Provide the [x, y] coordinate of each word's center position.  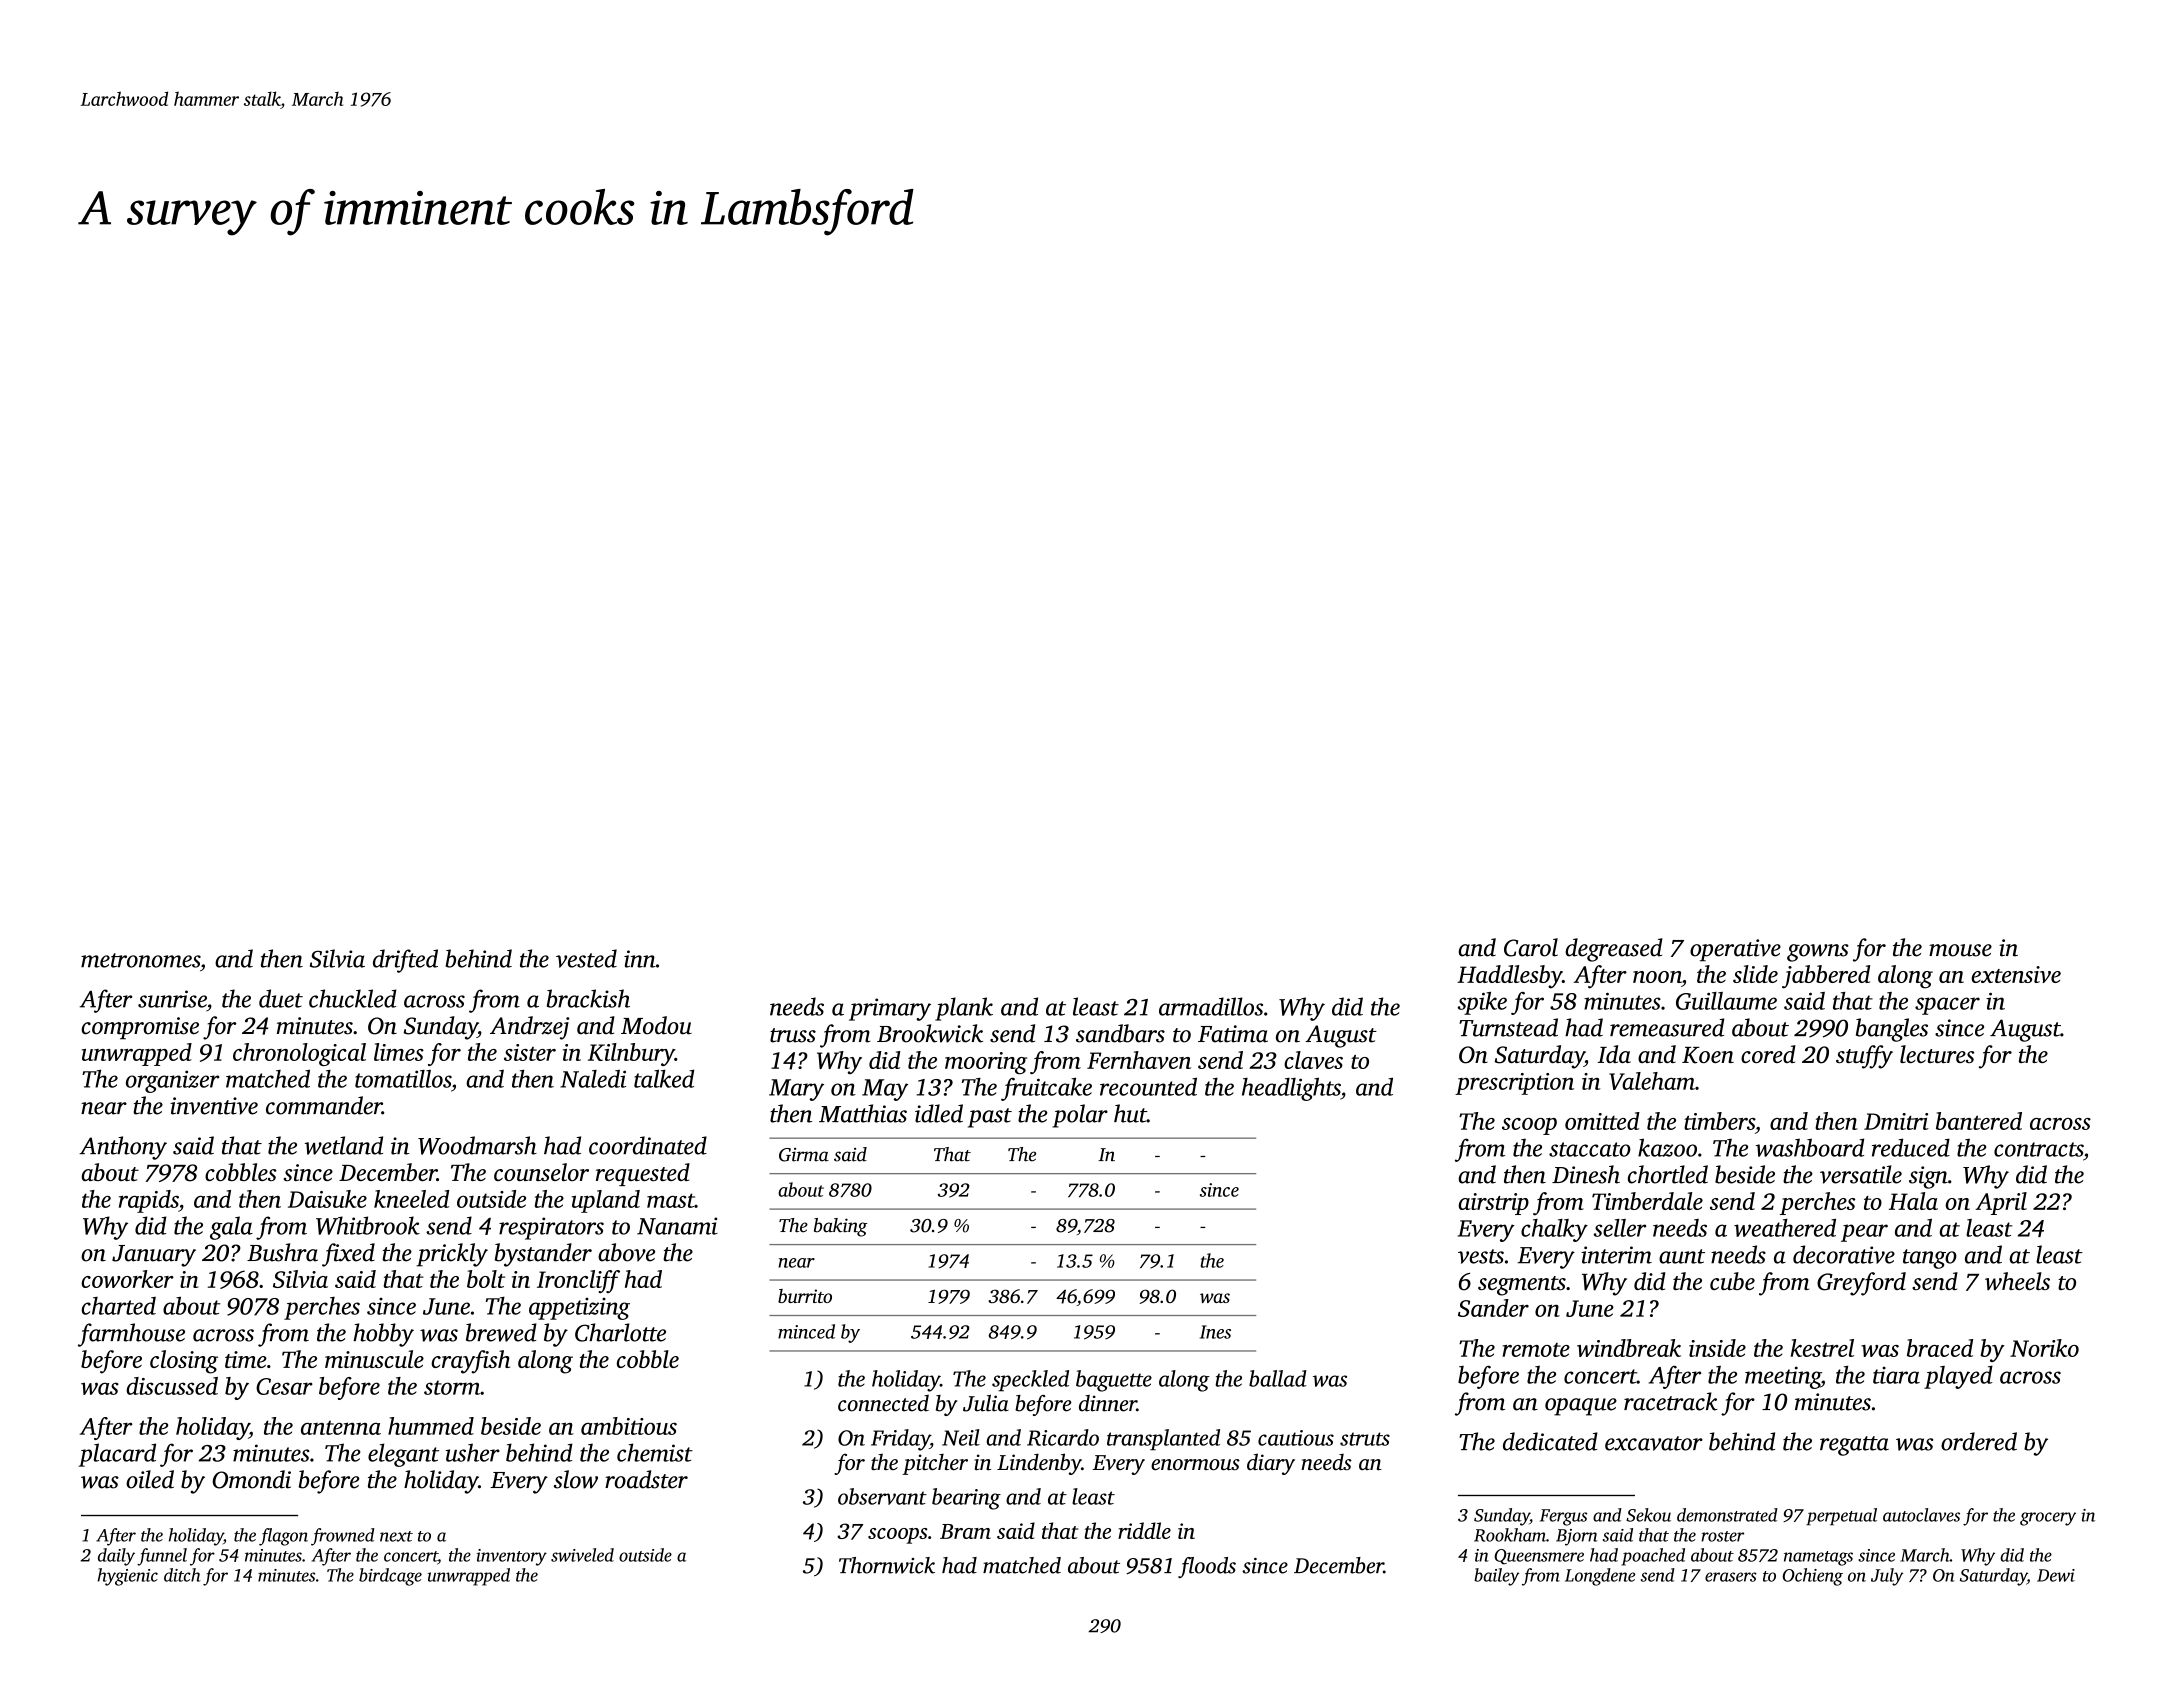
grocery [2048, 1519]
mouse [1960, 950]
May [885, 1090]
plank [964, 1009]
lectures [1937, 1054]
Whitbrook [368, 1225]
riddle [1144, 1530]
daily [116, 1557]
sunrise [172, 999]
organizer [173, 1081]
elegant [403, 1455]
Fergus [1563, 1517]
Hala [1913, 1201]
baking [840, 1227]
